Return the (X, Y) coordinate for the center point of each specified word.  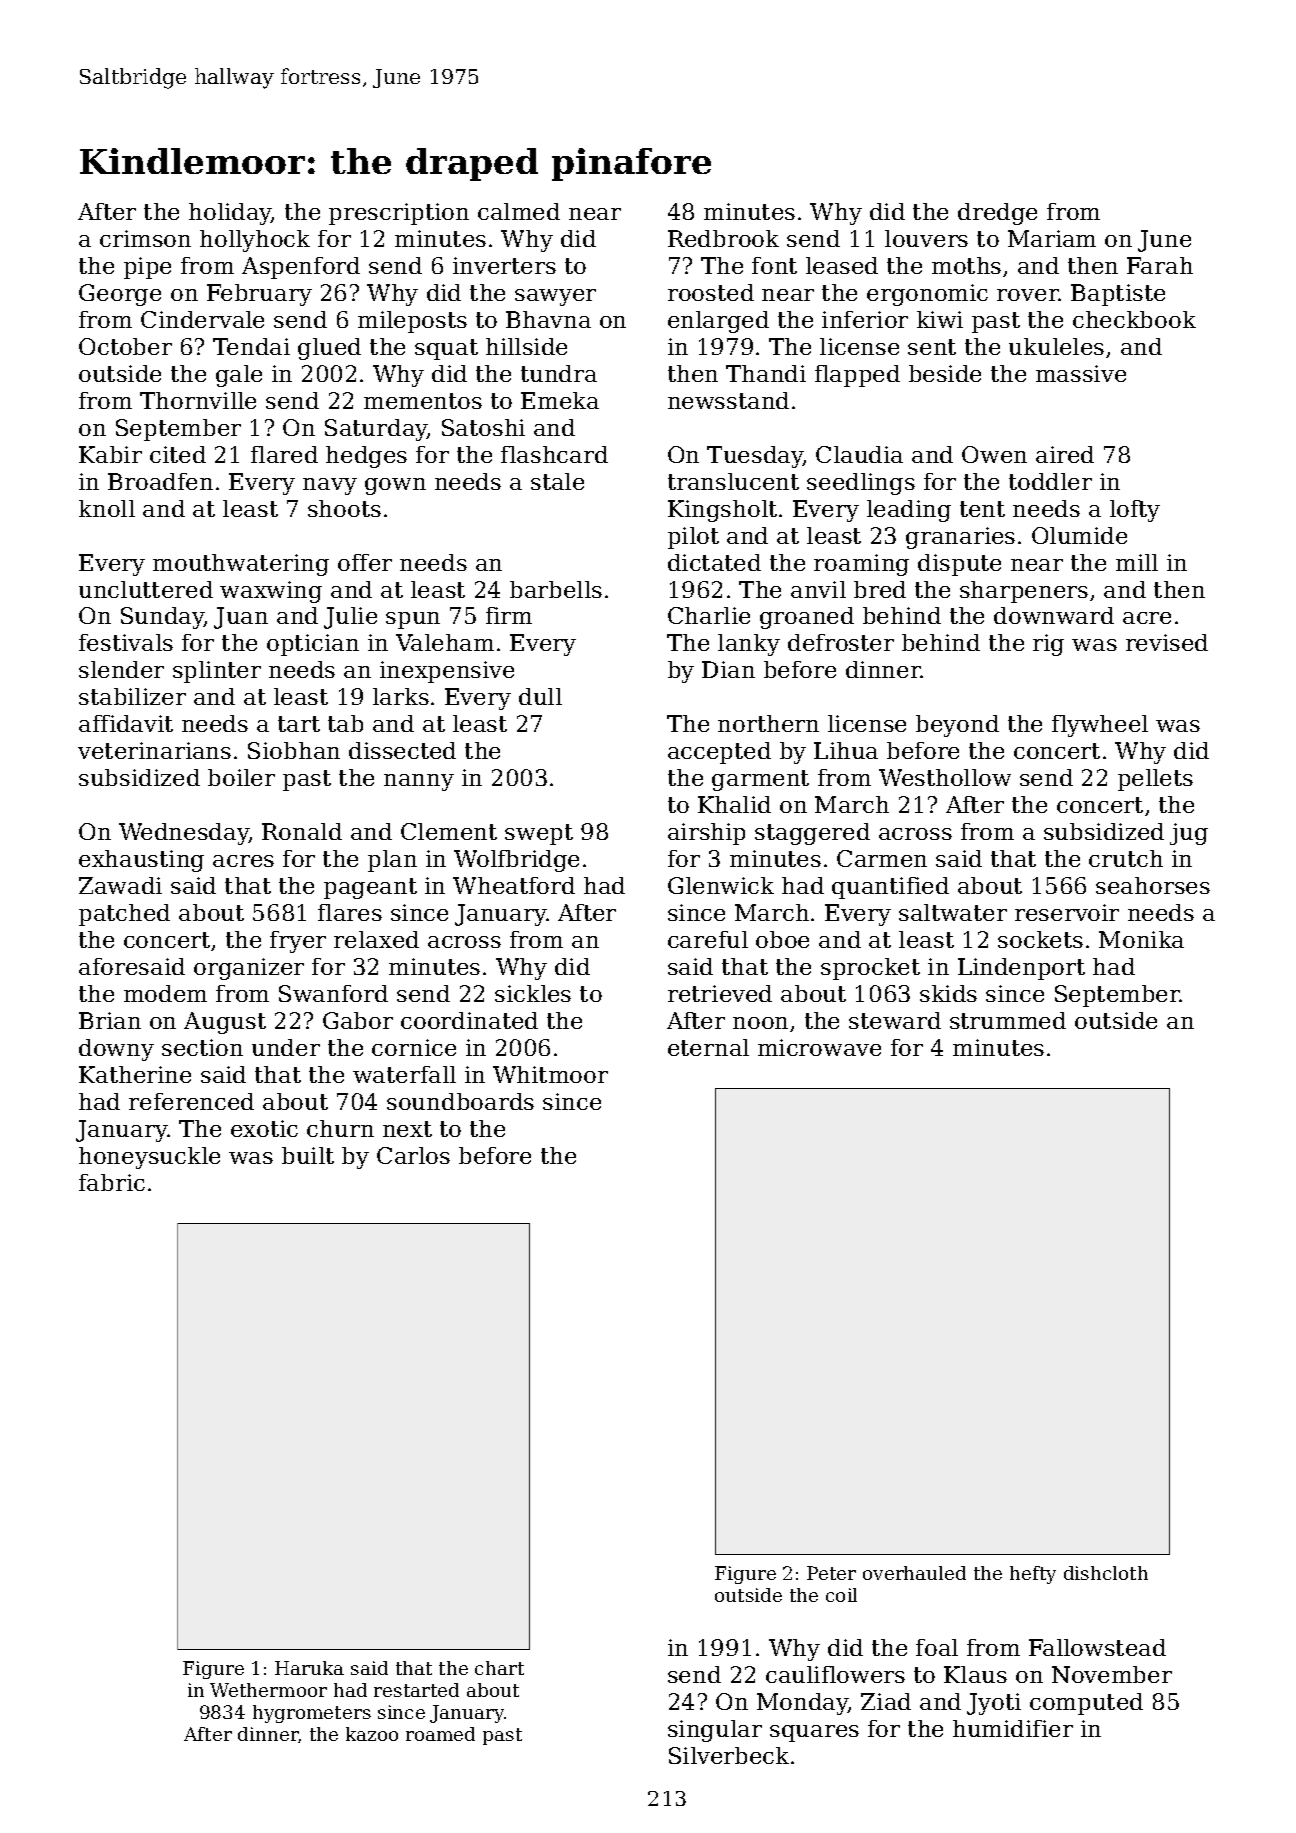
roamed (440, 1734)
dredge (997, 214)
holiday (230, 214)
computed (1086, 1704)
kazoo (372, 1734)
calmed (519, 211)
